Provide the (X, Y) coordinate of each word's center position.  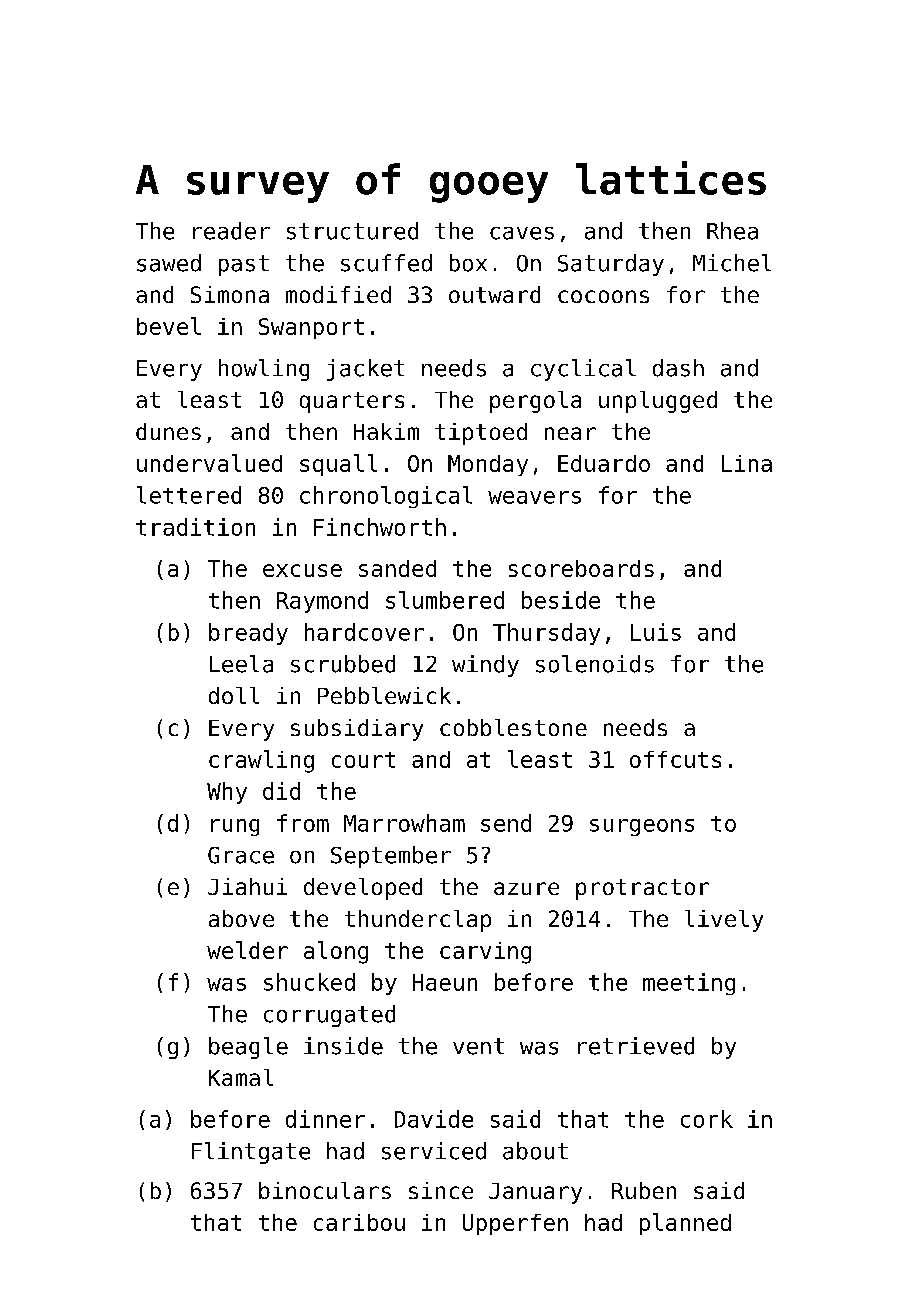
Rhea (732, 231)
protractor (642, 889)
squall (338, 465)
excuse (302, 570)
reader (231, 231)
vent (478, 1046)
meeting (689, 984)
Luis (656, 632)
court (363, 760)
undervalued (209, 463)
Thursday (546, 634)
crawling (261, 761)
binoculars (325, 1190)
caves (522, 233)
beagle (248, 1048)
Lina (747, 463)
